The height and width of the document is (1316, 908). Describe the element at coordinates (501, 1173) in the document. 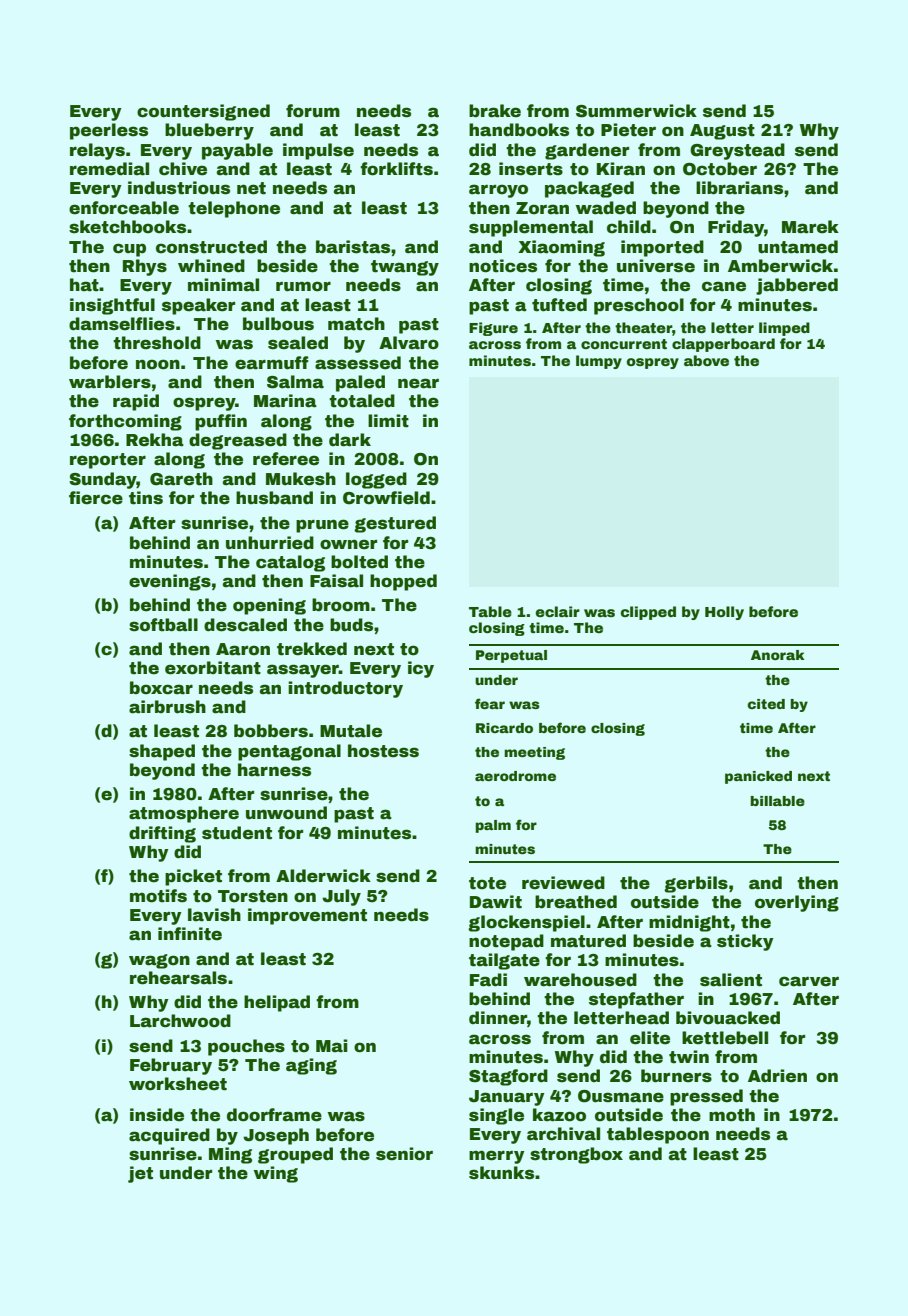

I see `skunks` at that location.
